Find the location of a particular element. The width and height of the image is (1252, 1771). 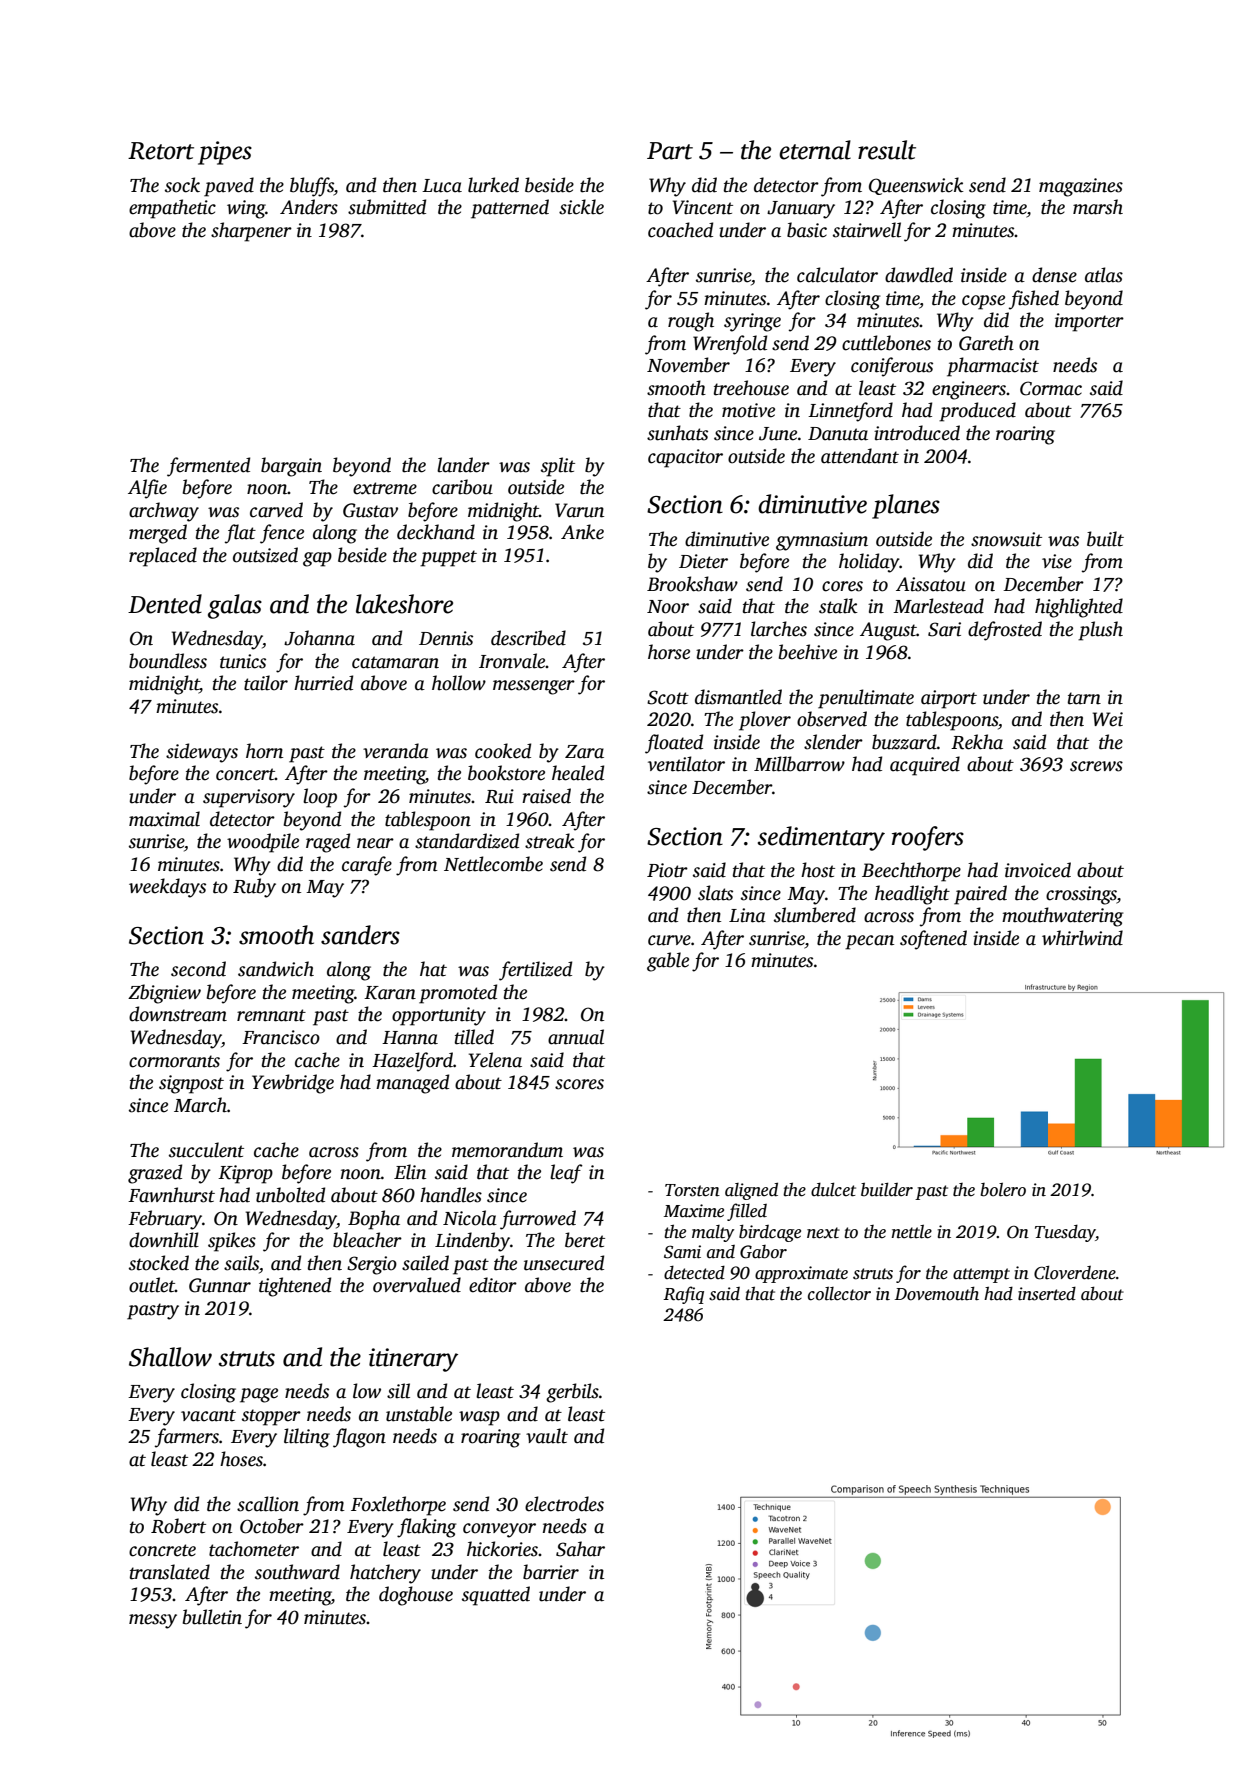

messy is located at coordinates (153, 1621).
